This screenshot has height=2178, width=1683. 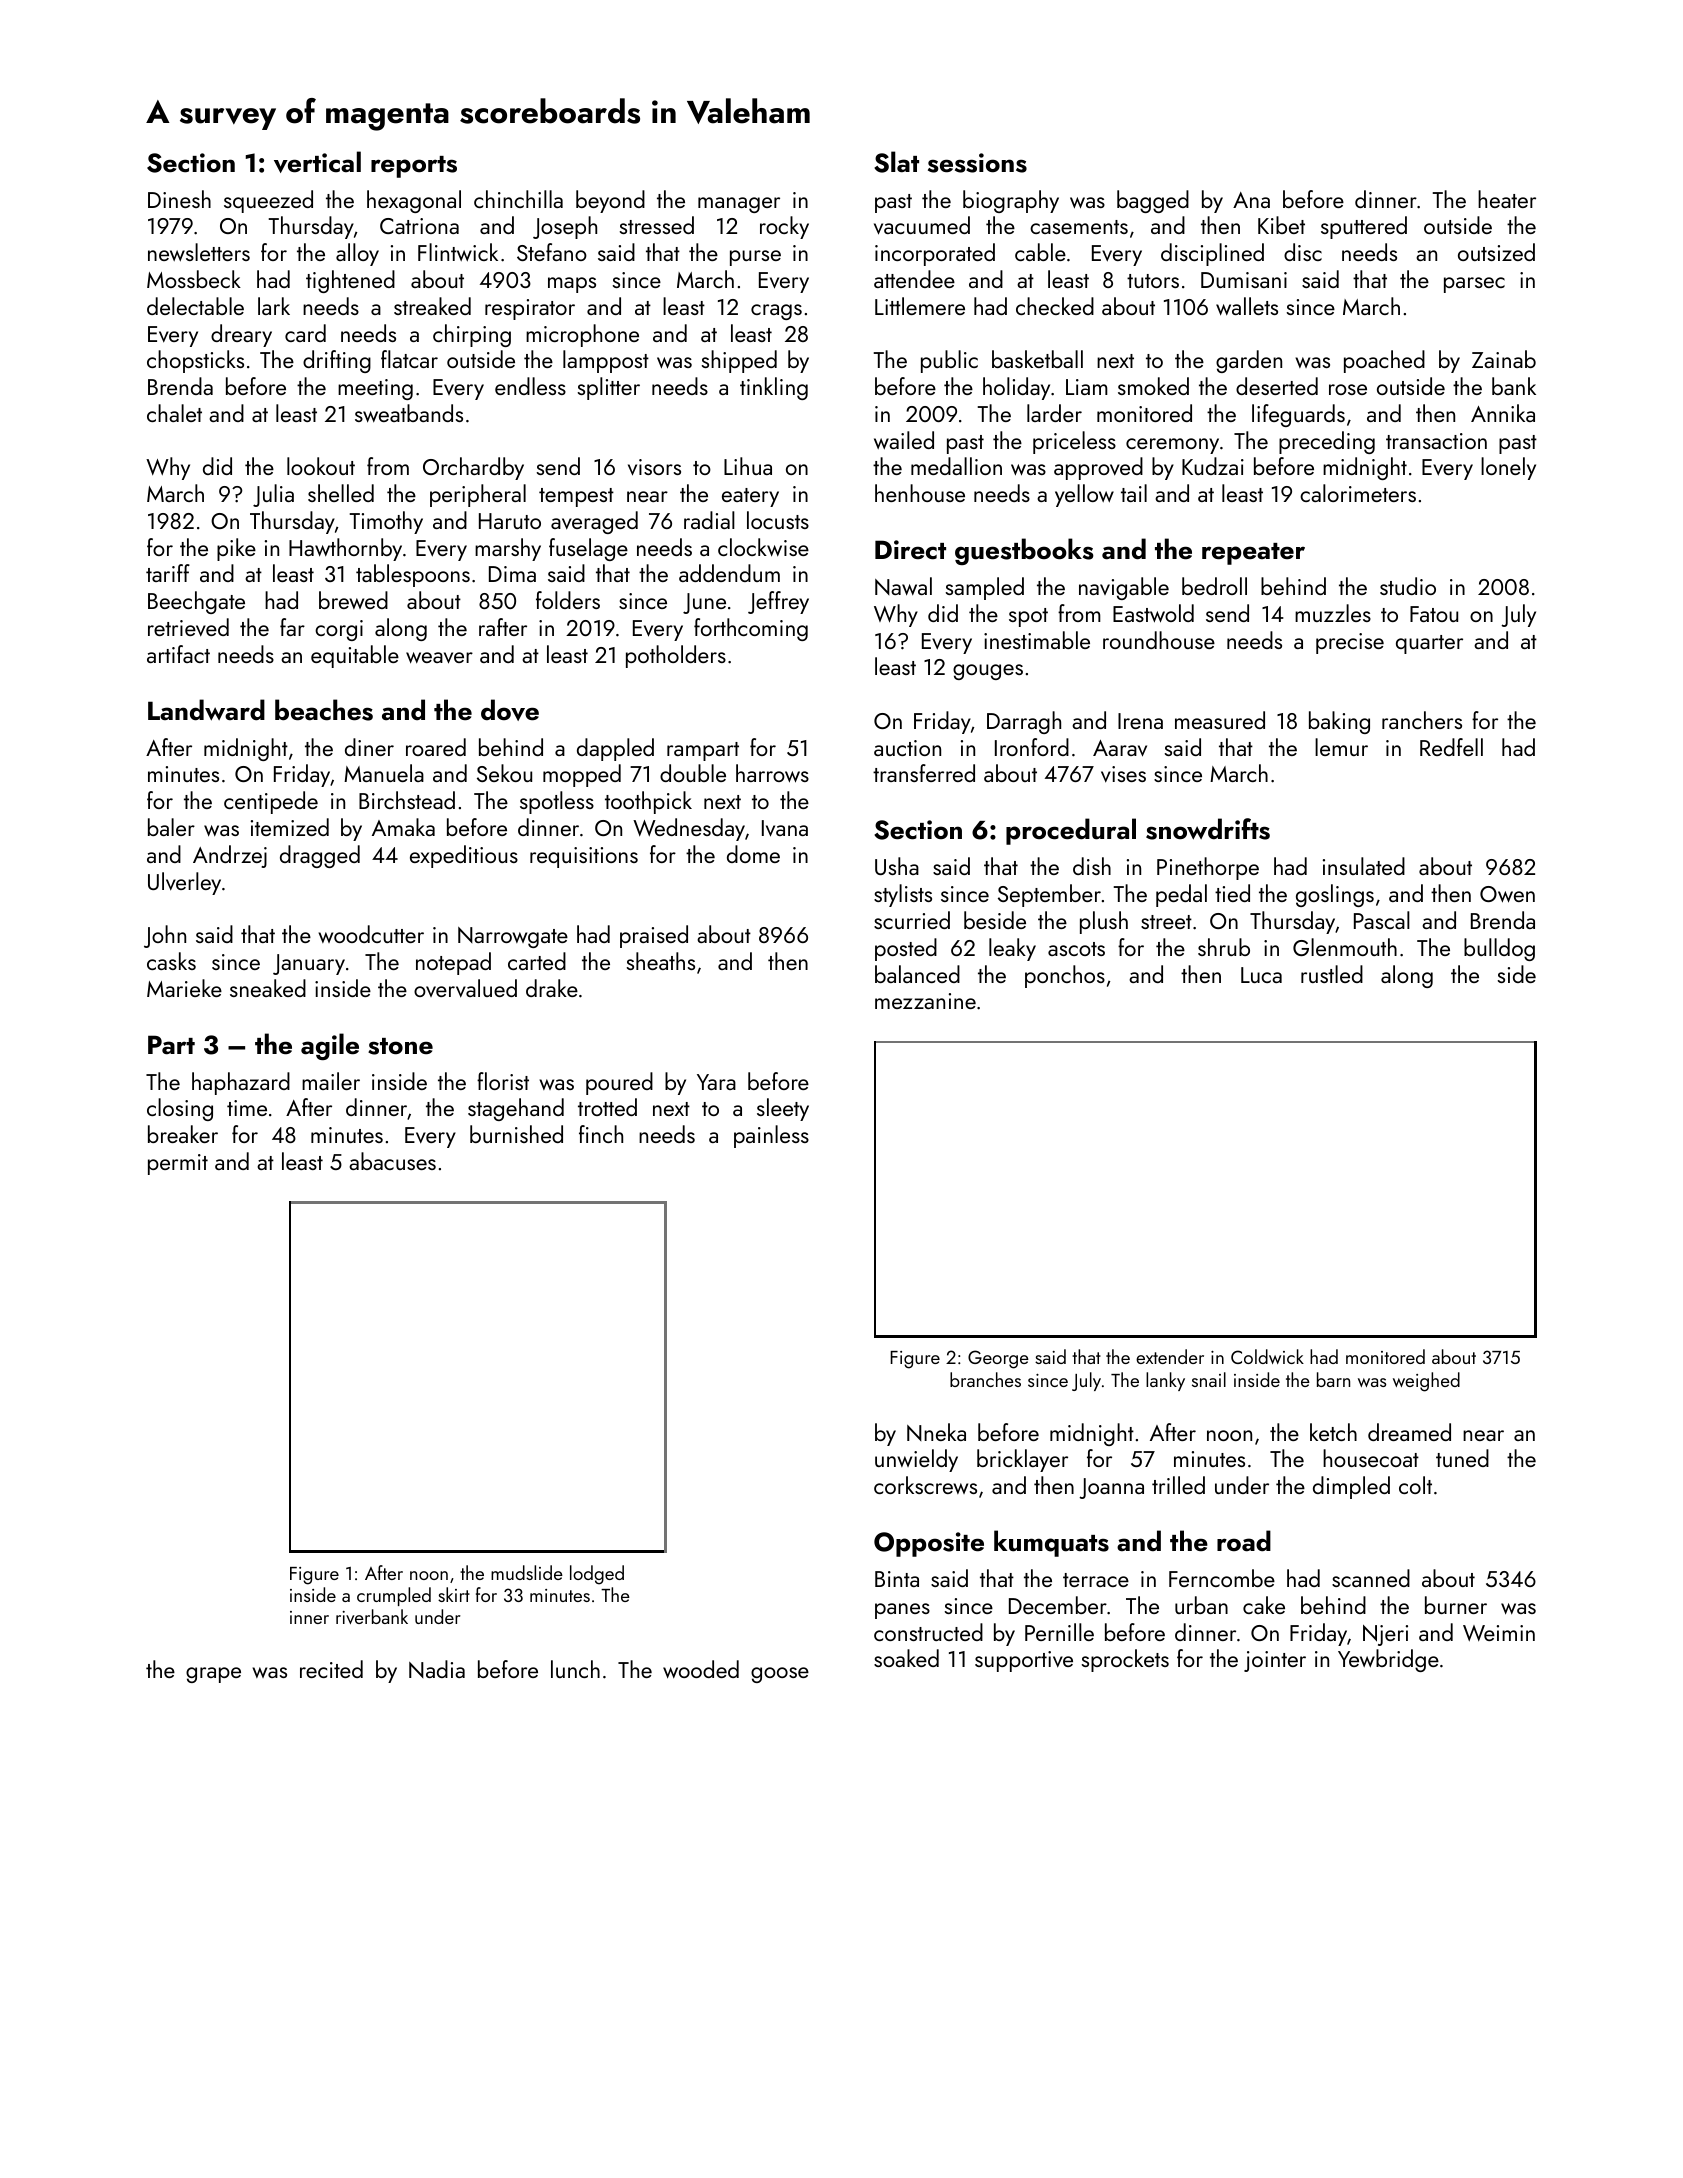 I want to click on Coldwick, so click(x=1267, y=1356).
